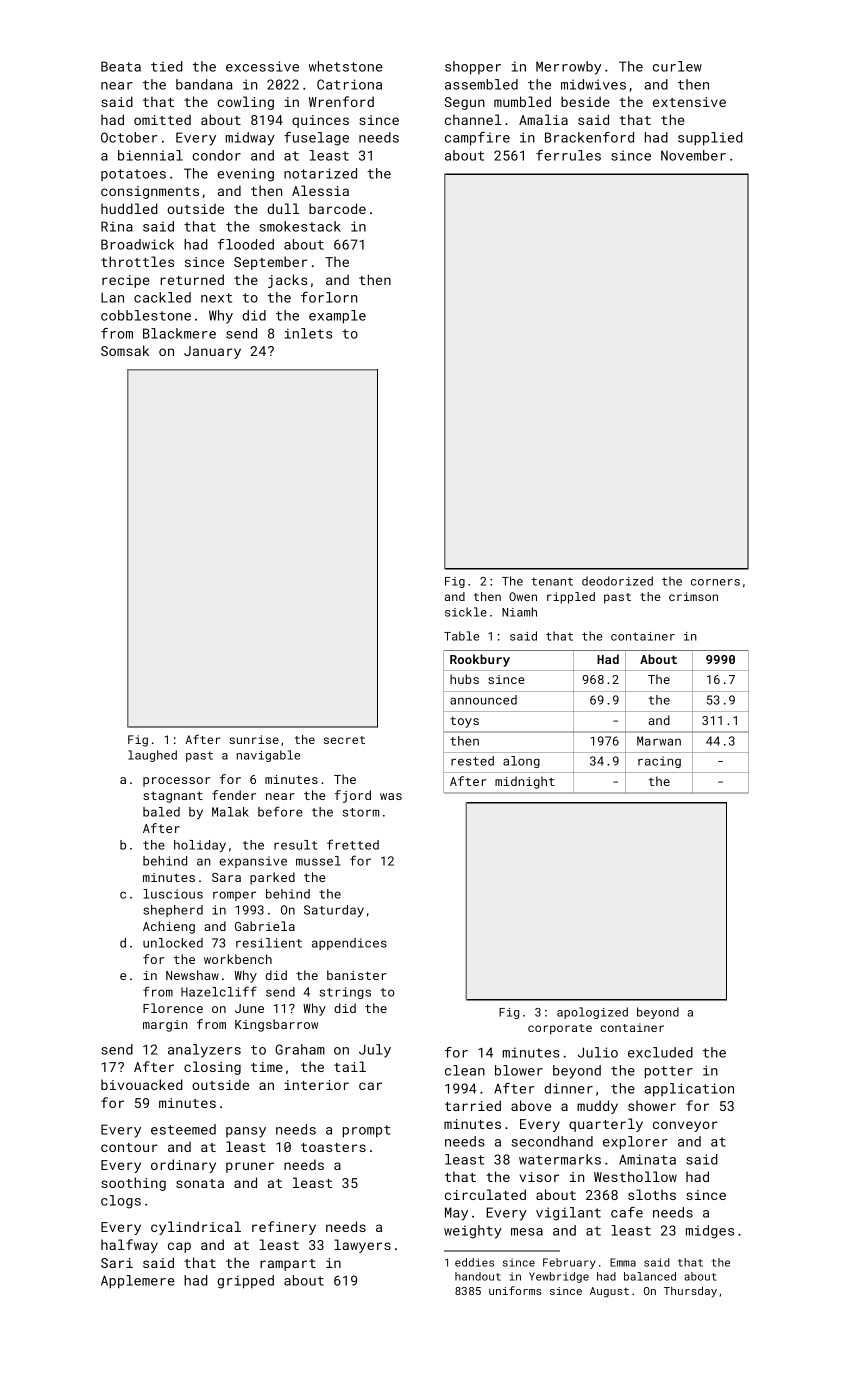  Describe the element at coordinates (212, 352) in the screenshot. I see `January` at that location.
